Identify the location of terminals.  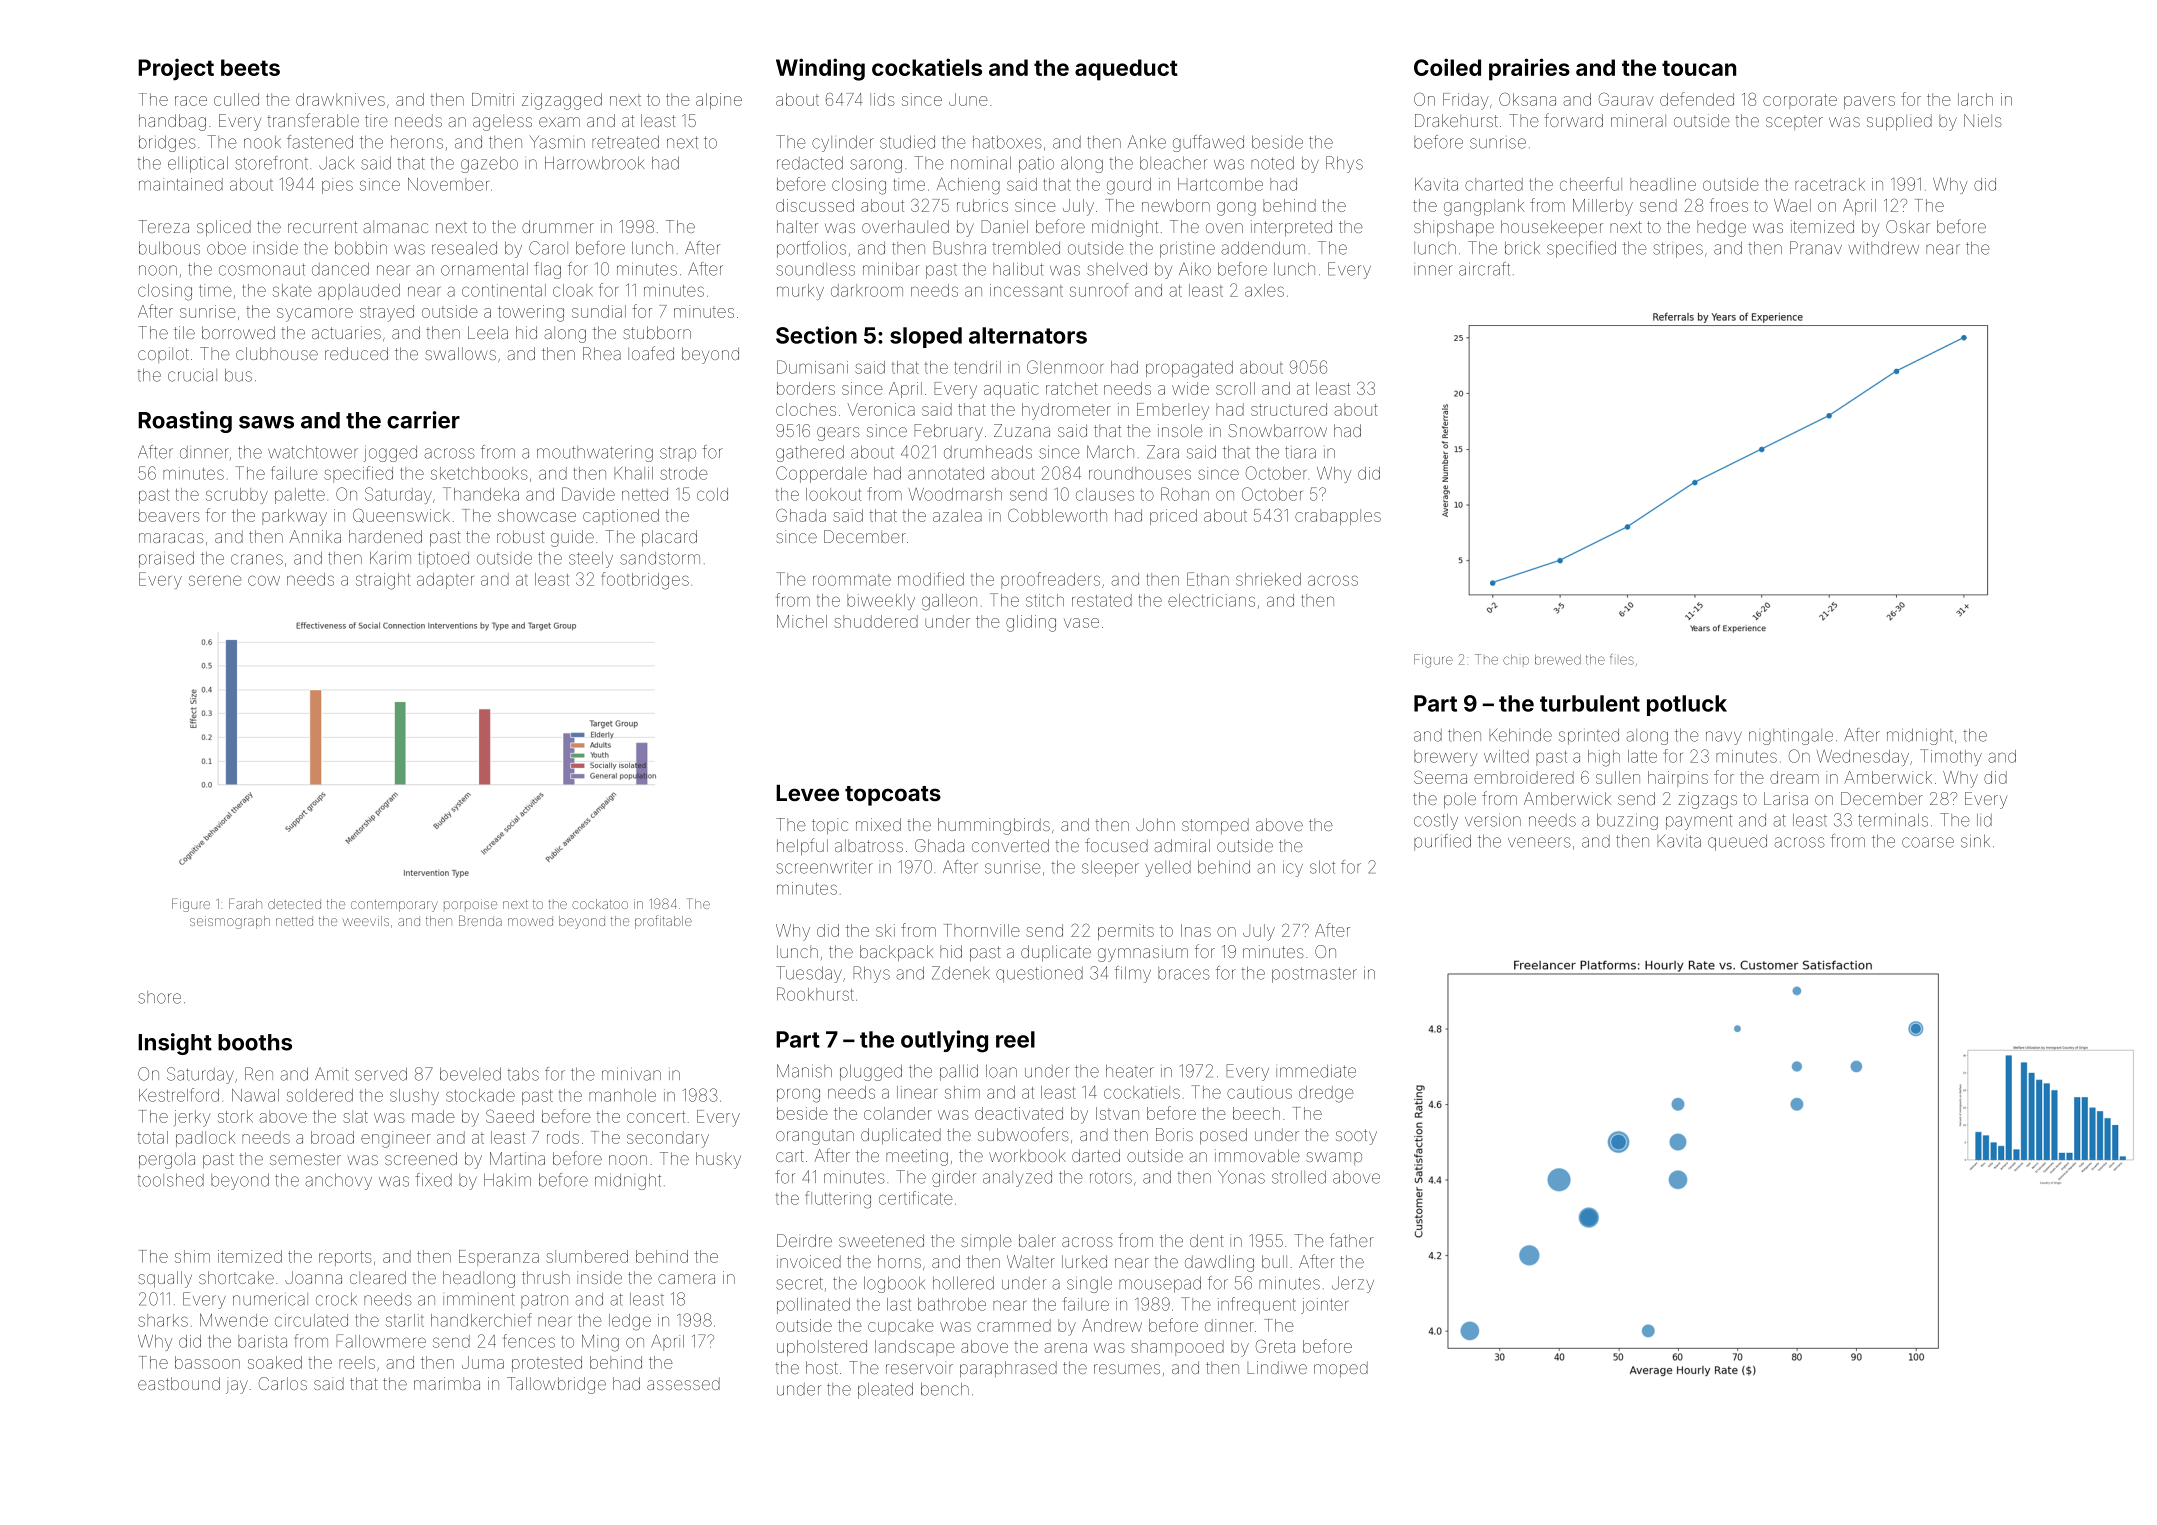
(1893, 820).
